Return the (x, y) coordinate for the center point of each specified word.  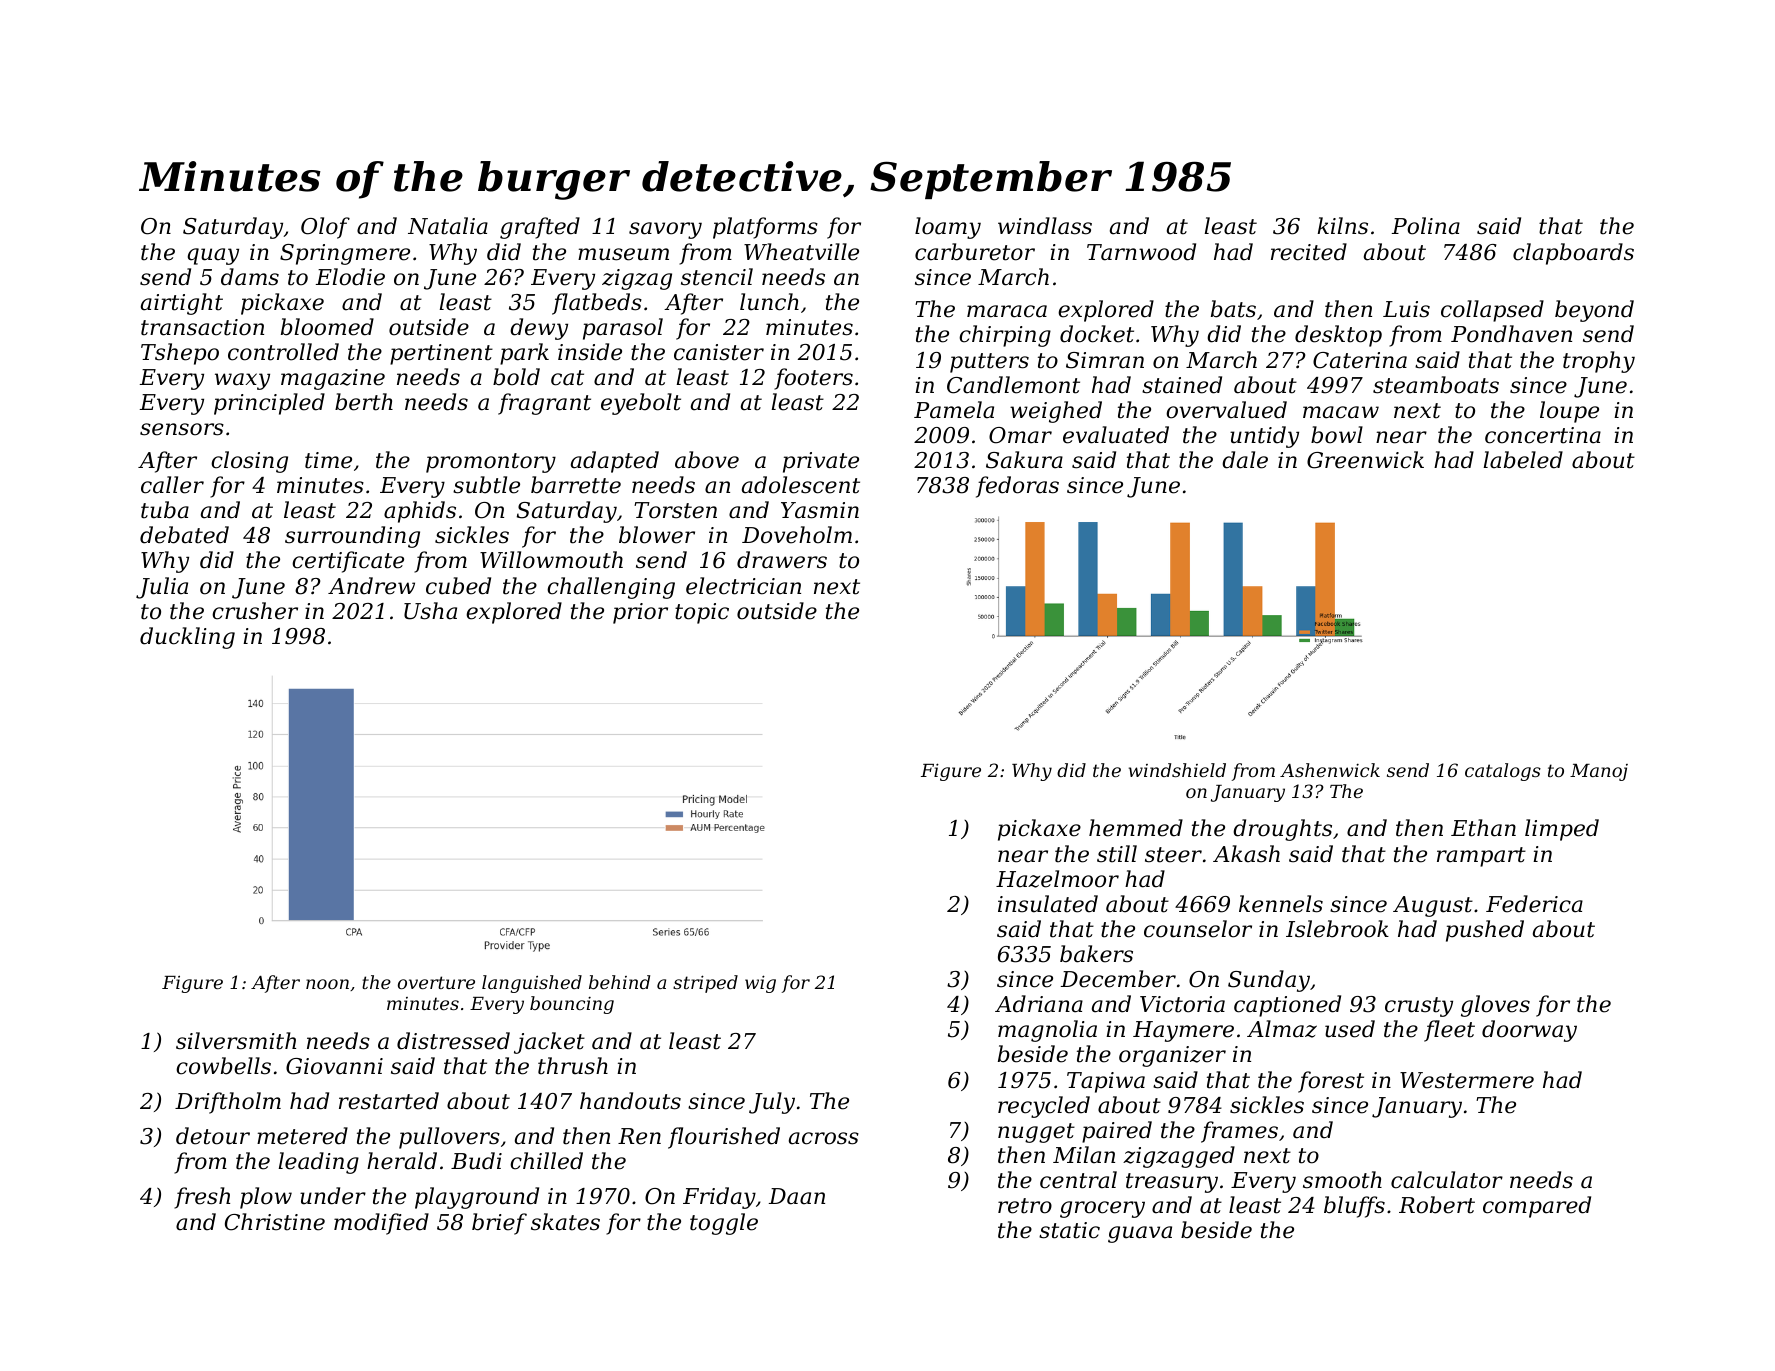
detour (213, 1136)
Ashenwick (1330, 770)
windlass (1045, 226)
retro (1025, 1206)
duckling (187, 638)
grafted (540, 228)
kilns (1343, 226)
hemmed (1136, 828)
